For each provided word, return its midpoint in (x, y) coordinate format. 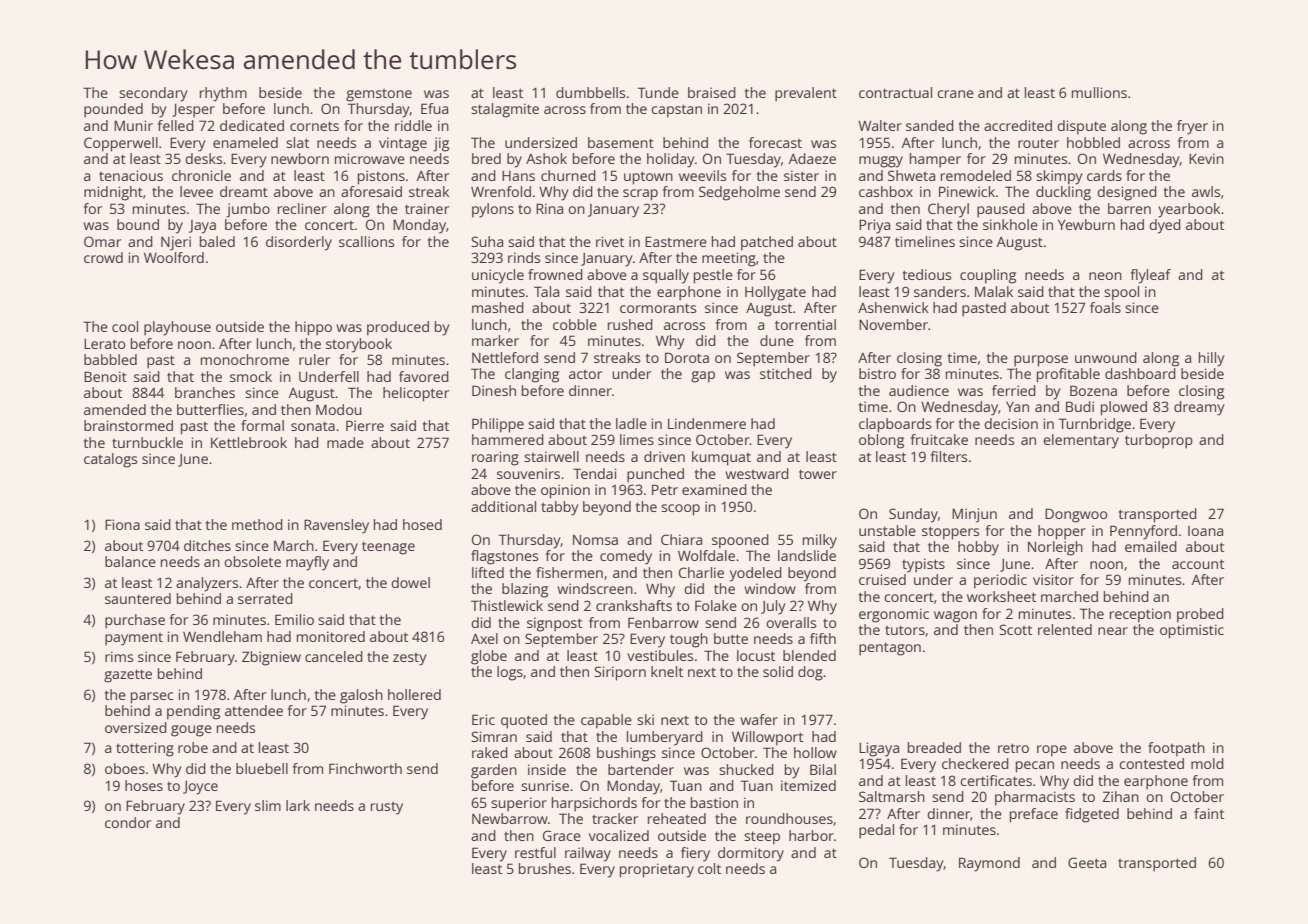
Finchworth (365, 768)
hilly (1212, 359)
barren (1129, 208)
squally (666, 276)
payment (134, 639)
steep (762, 838)
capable (606, 721)
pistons (381, 177)
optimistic (1192, 631)
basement (621, 142)
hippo (313, 328)
